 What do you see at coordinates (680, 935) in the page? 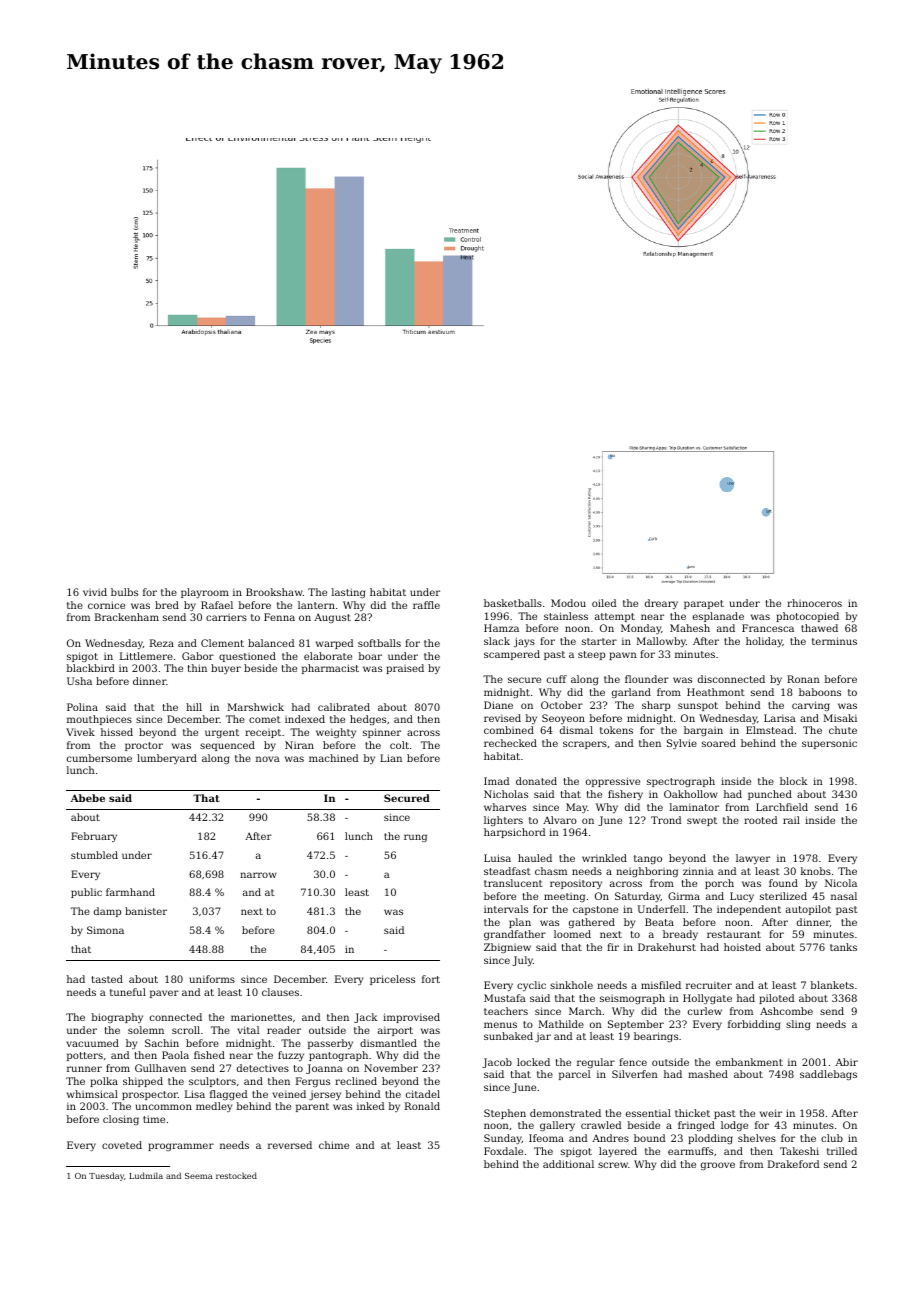
I see `bready` at bounding box center [680, 935].
